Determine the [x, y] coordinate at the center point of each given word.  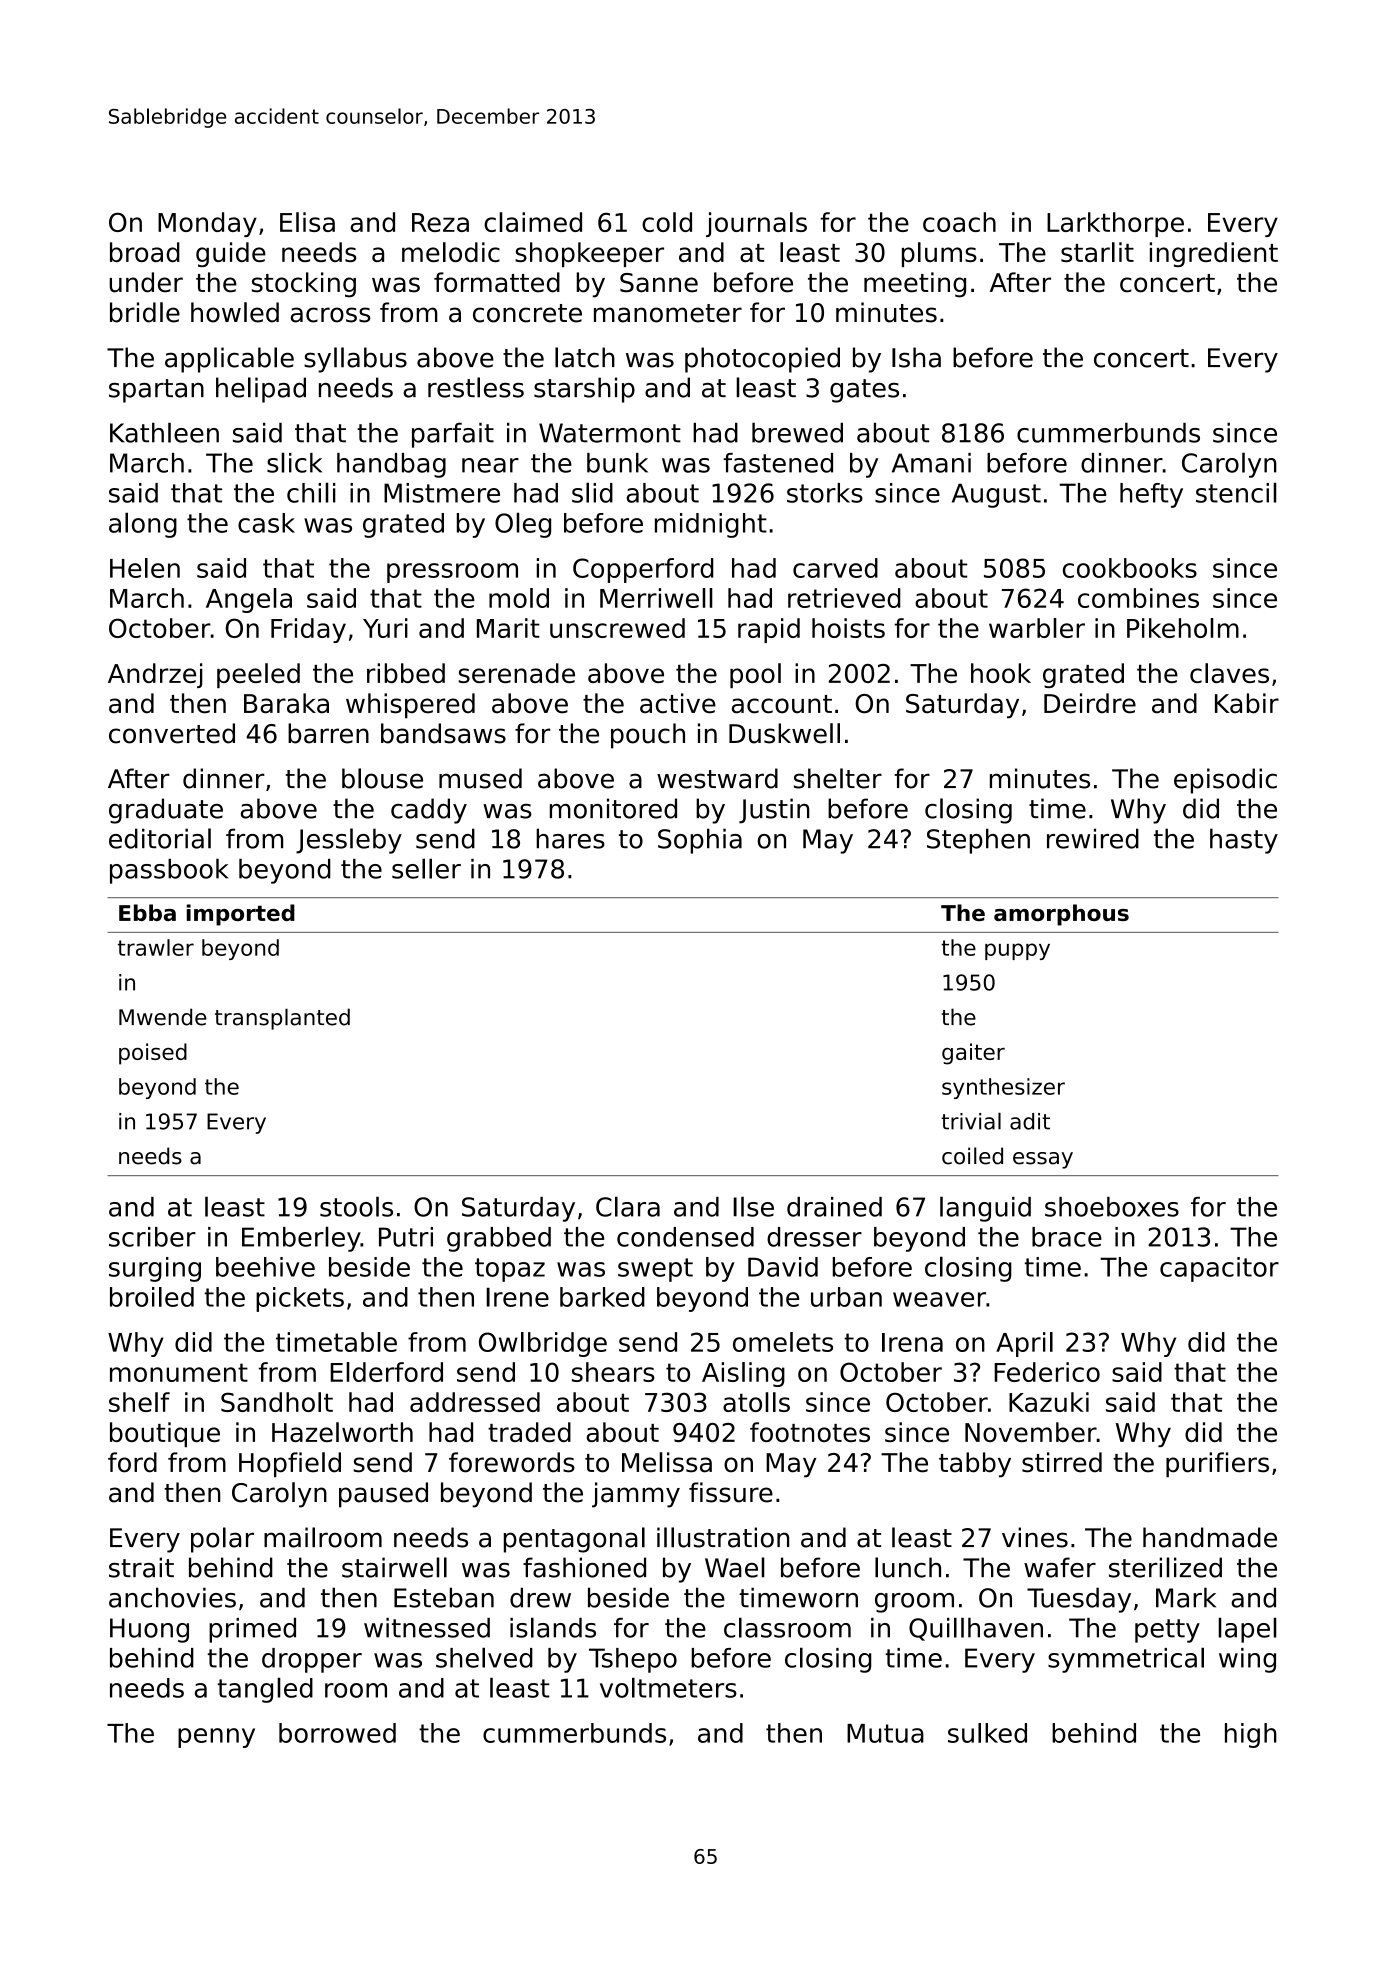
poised [153, 1054]
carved [835, 568]
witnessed [427, 1628]
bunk [617, 463]
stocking [304, 285]
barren [328, 733]
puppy [1017, 951]
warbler [1037, 628]
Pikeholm [1183, 628]
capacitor [1219, 1269]
